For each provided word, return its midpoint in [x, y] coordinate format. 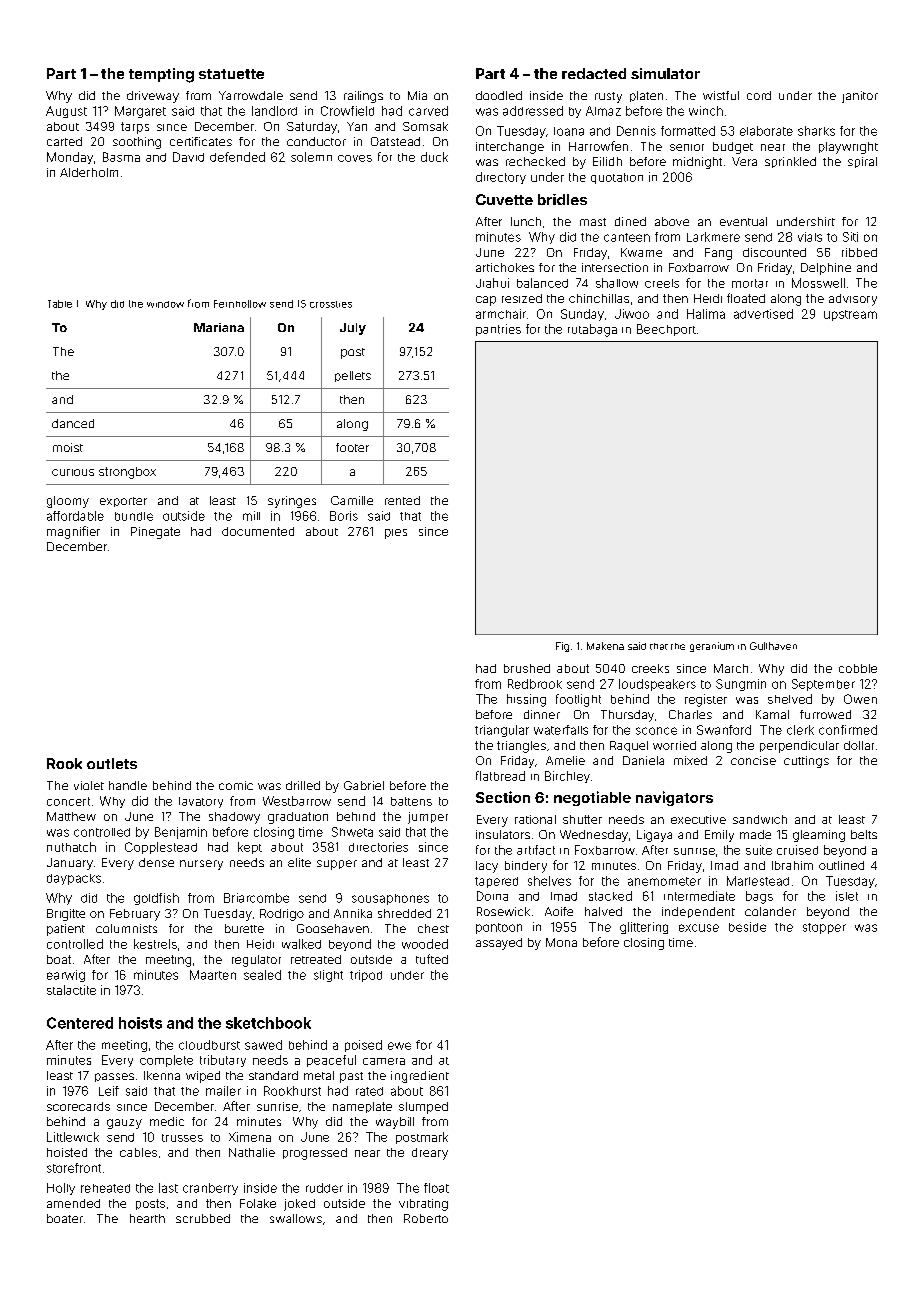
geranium [712, 647]
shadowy [234, 818]
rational [535, 819]
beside [747, 927]
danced [73, 423]
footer [352, 447]
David [188, 157]
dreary [430, 1154]
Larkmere [713, 237]
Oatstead [395, 141]
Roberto [426, 1218]
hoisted [67, 1152]
